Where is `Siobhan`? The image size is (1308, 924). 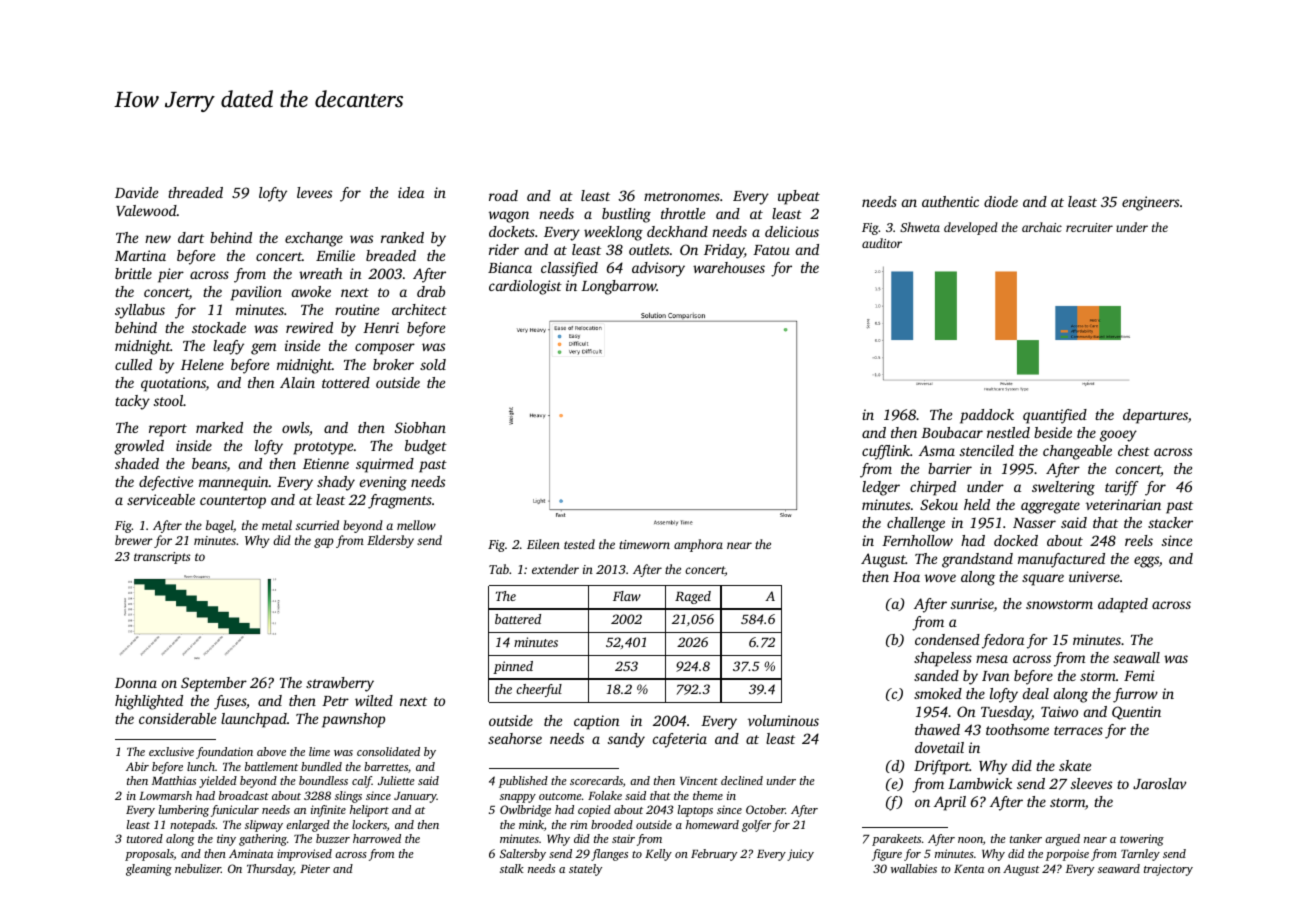
Siobhan is located at coordinates (420, 427).
